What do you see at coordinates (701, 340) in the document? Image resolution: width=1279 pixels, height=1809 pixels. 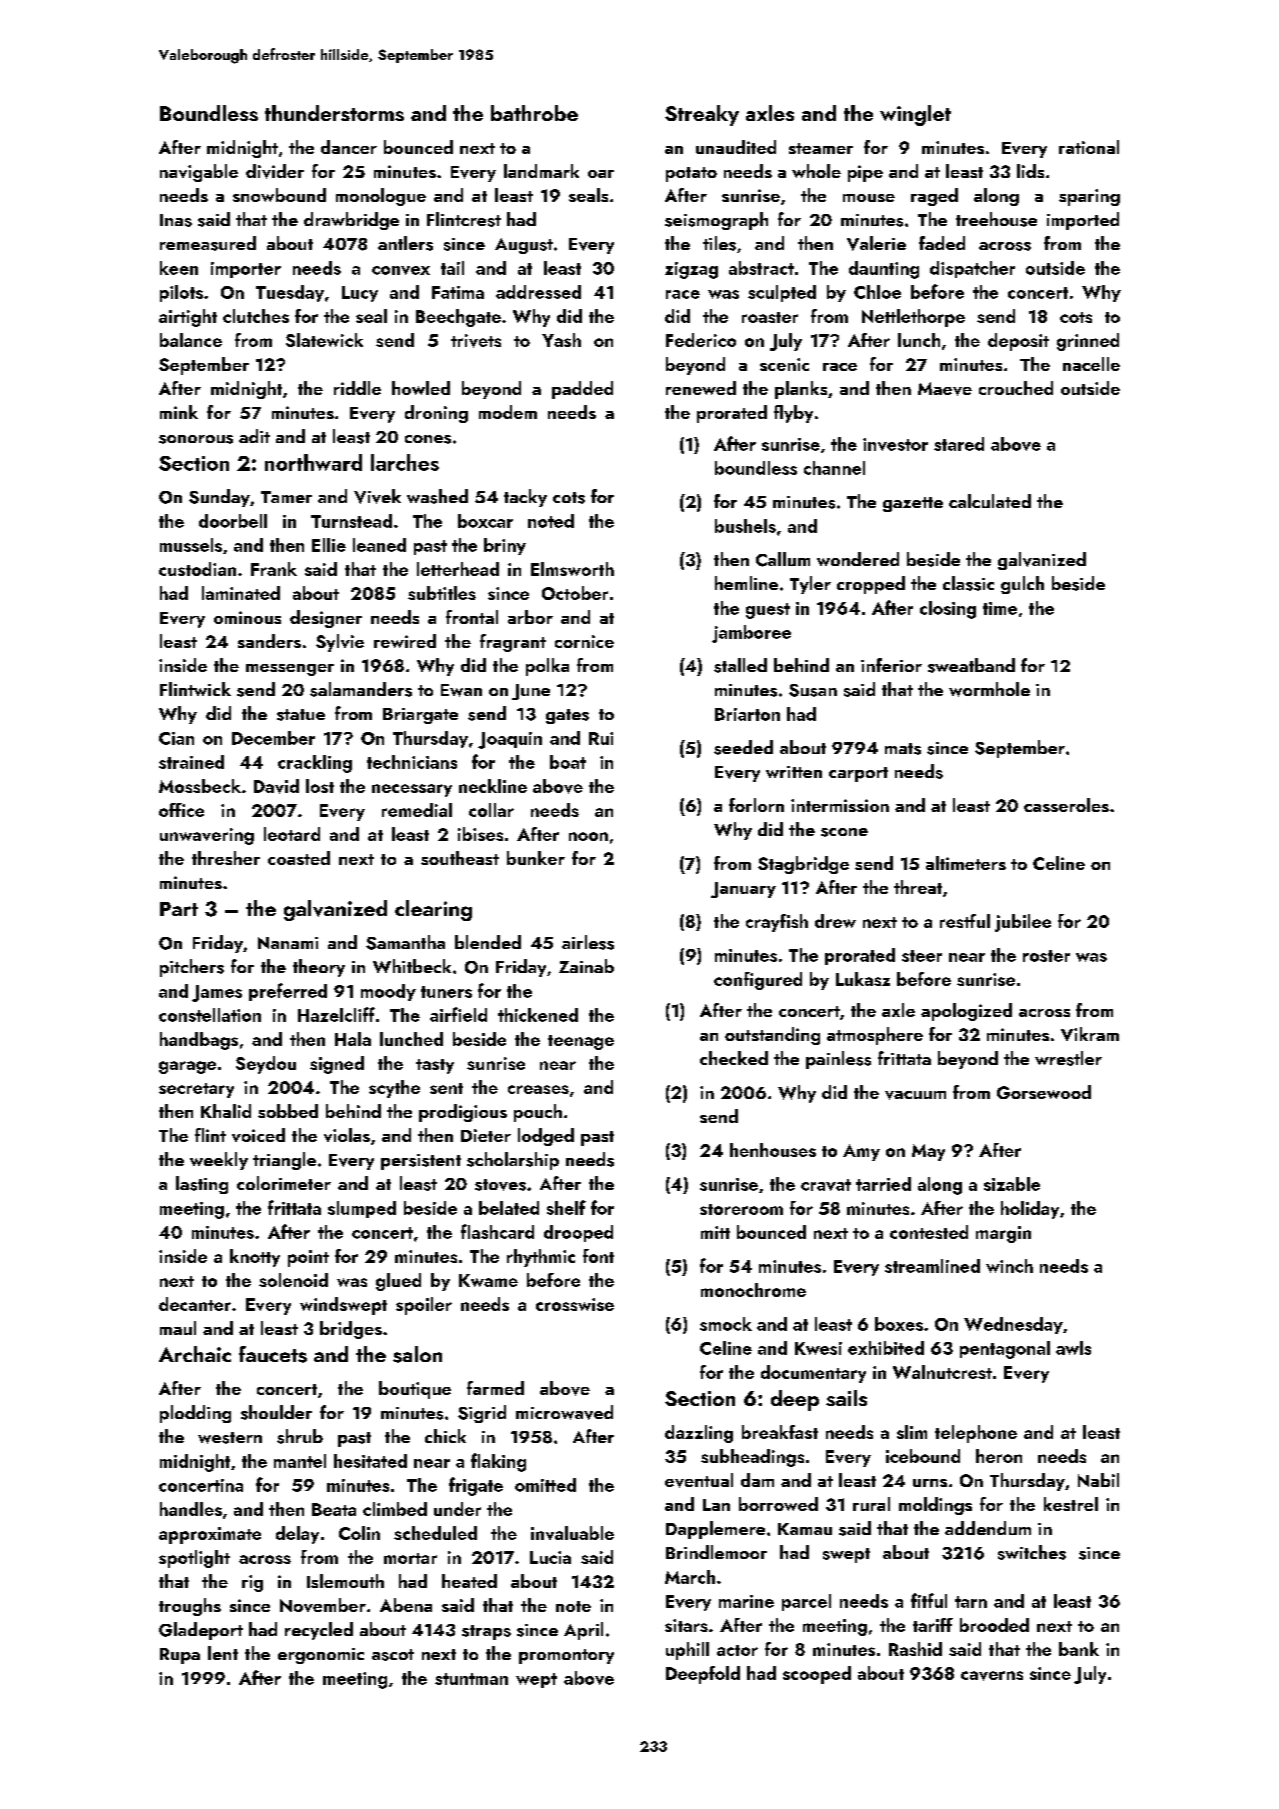 I see `Federico` at bounding box center [701, 340].
